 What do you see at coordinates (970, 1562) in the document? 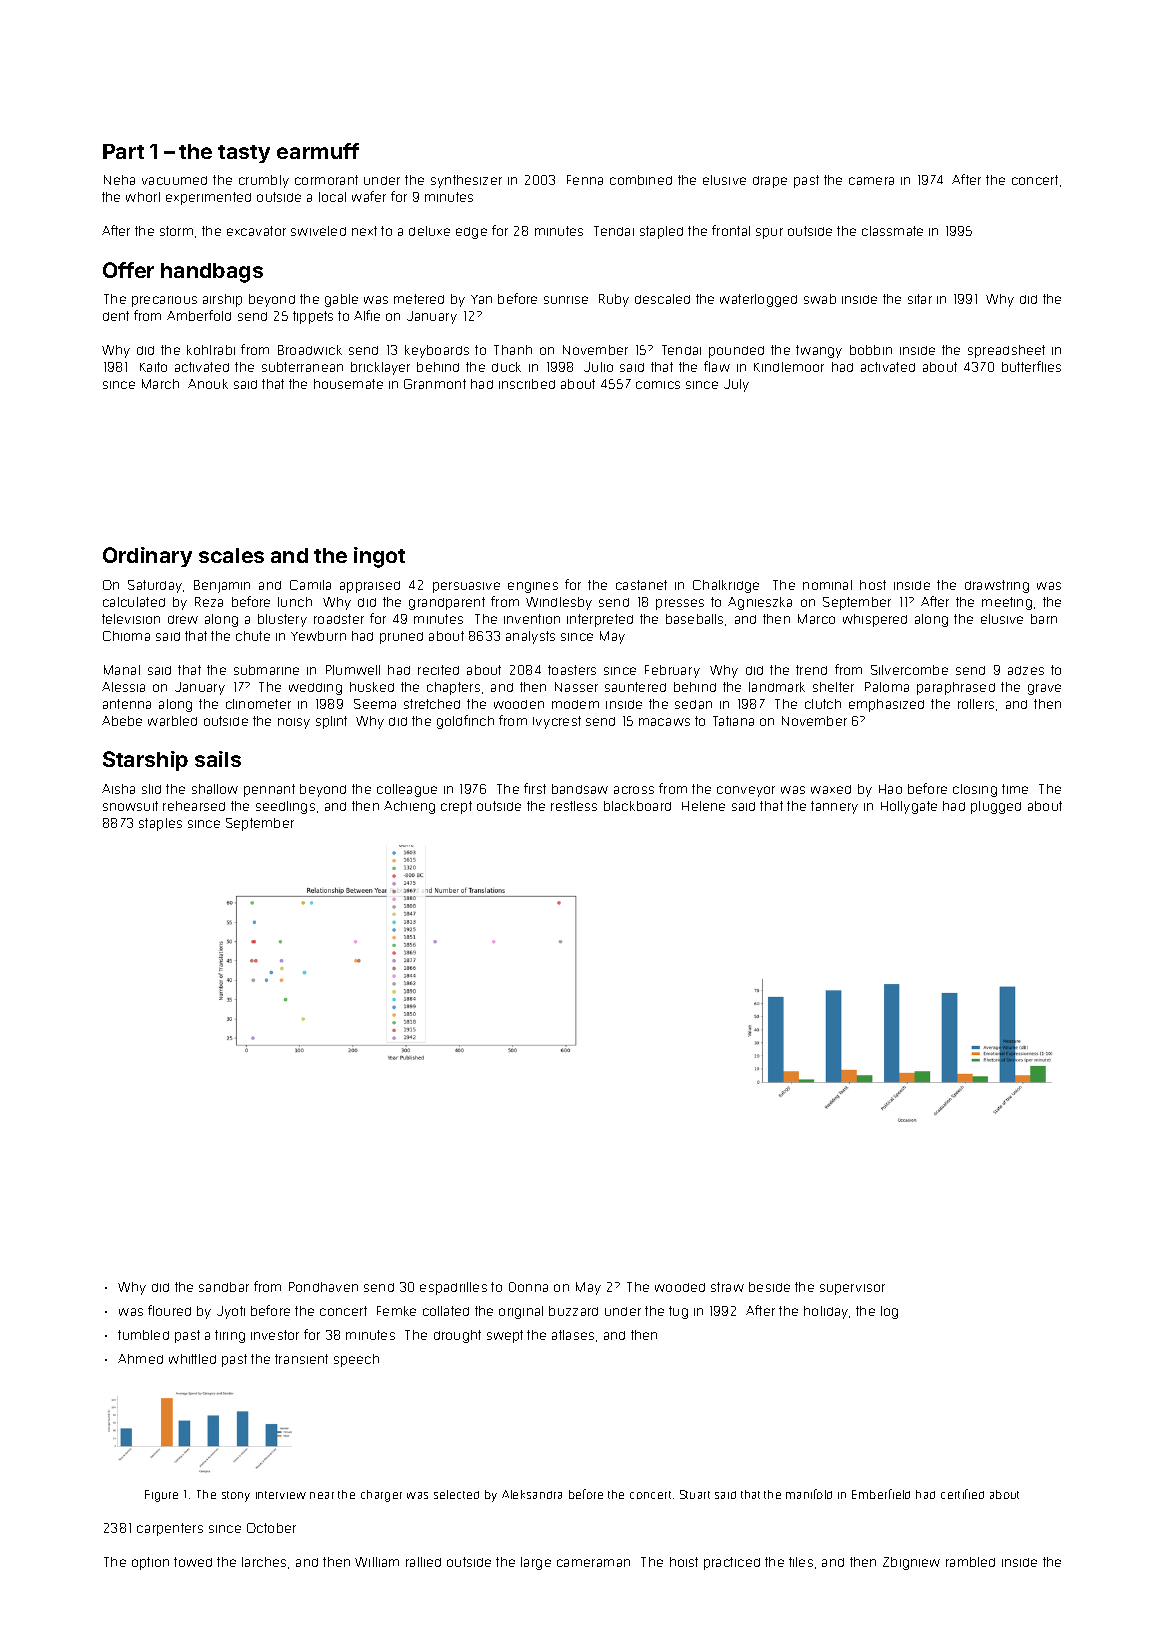
I see `rambled` at bounding box center [970, 1562].
